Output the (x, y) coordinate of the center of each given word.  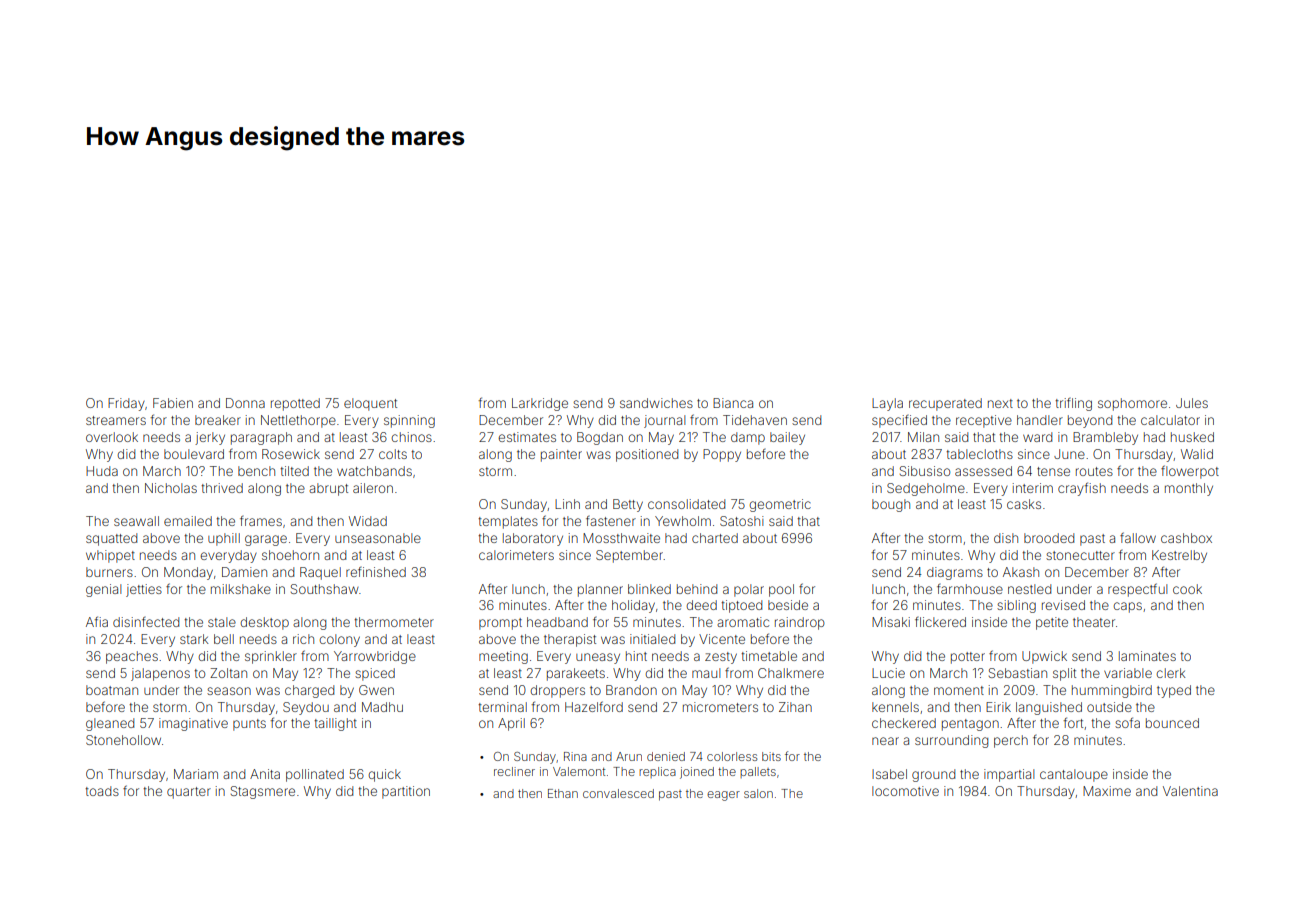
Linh (567, 504)
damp (748, 438)
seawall (136, 521)
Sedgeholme (926, 489)
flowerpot (1190, 472)
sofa (1127, 722)
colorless (732, 756)
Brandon (631, 690)
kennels (895, 707)
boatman (112, 690)
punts (249, 725)
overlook (112, 437)
